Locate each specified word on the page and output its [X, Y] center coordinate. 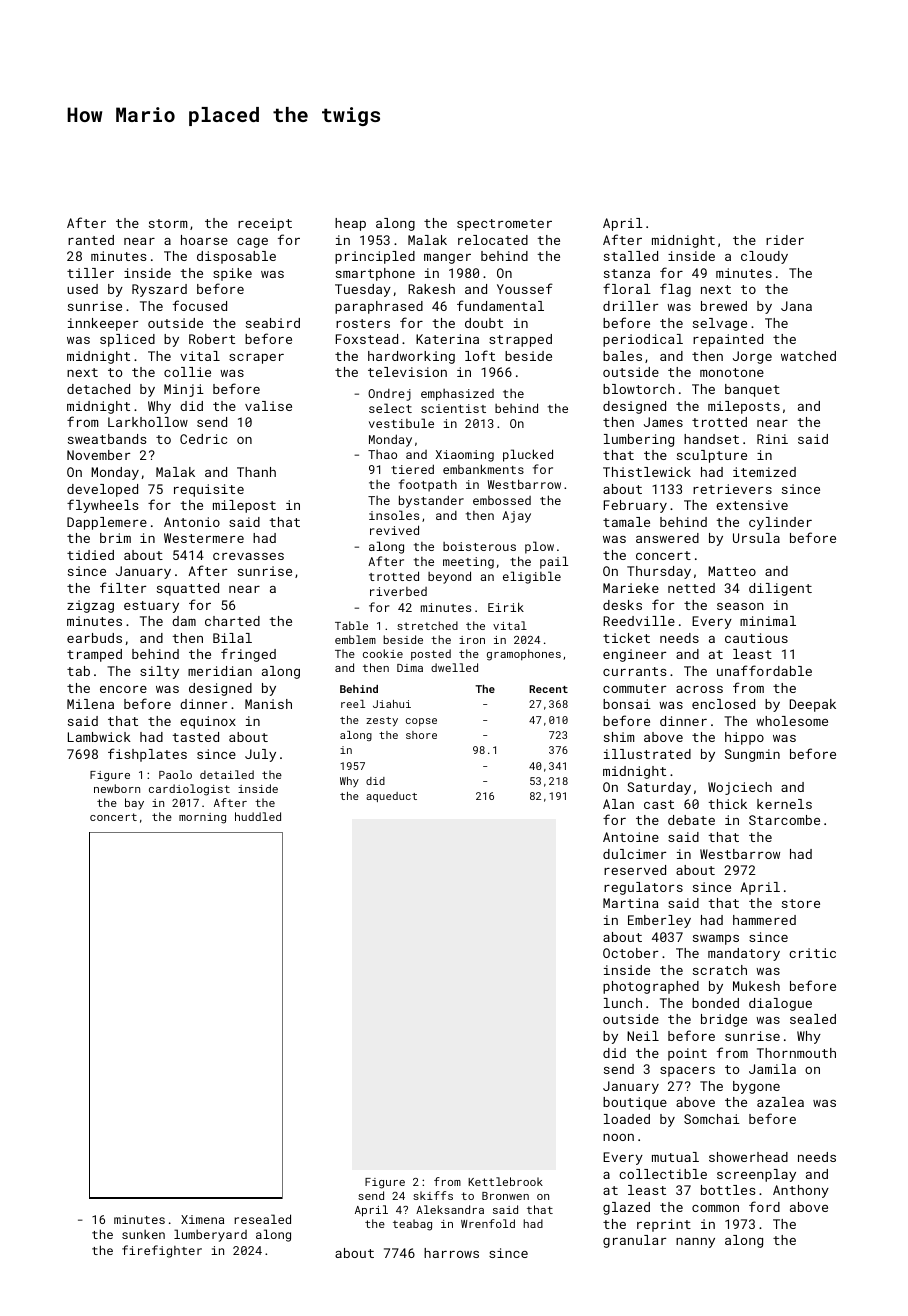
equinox [208, 722]
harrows [451, 1253]
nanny [695, 1243]
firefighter [162, 1251]
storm [168, 223]
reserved [635, 870]
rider [785, 240]
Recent [548, 689]
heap [350, 224]
